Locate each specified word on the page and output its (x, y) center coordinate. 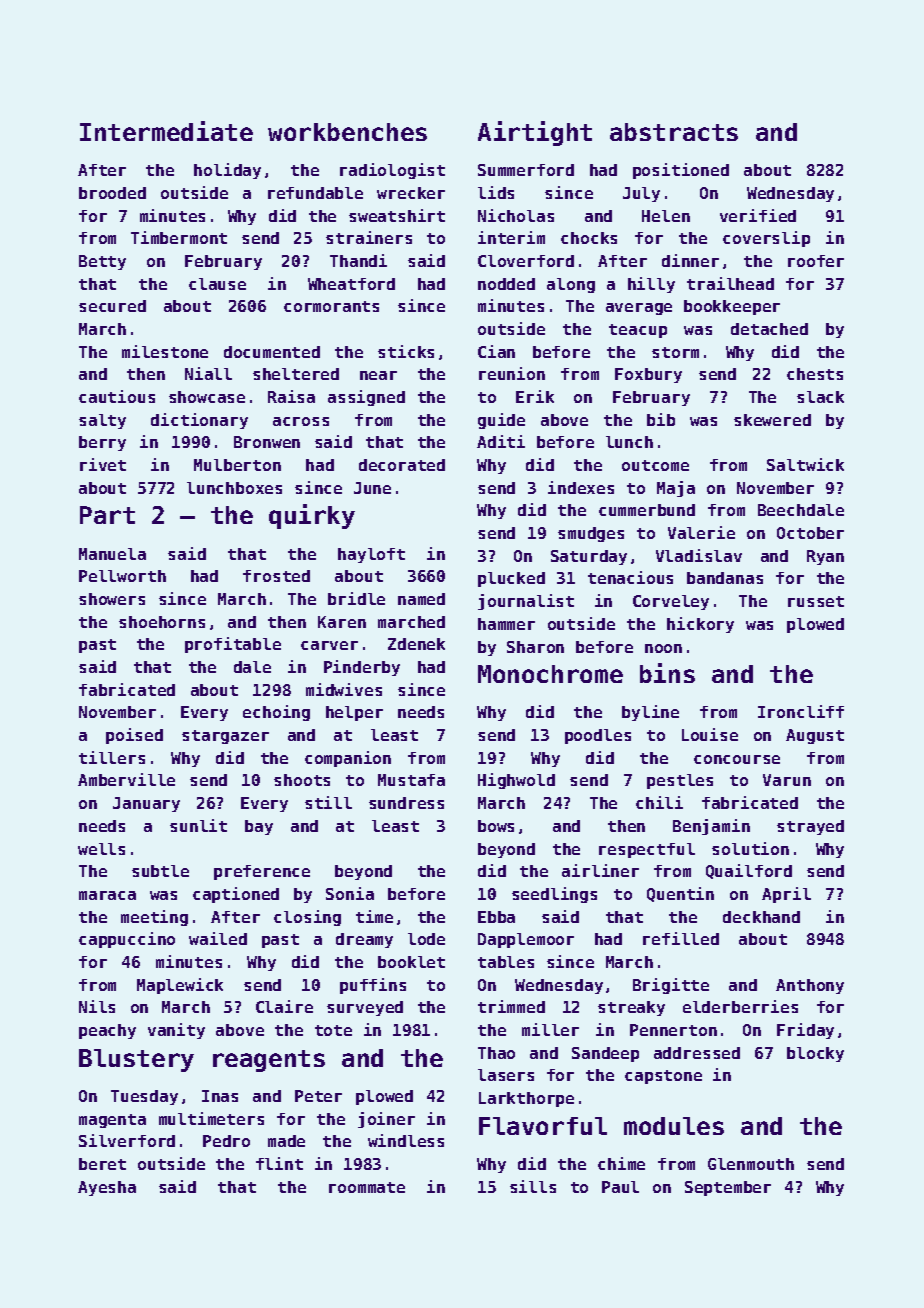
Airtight (535, 133)
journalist (526, 602)
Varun (787, 780)
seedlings (554, 895)
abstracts (674, 132)
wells (101, 849)
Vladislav (699, 555)
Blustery (136, 1060)
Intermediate (166, 131)
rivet (103, 464)
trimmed (511, 1006)
